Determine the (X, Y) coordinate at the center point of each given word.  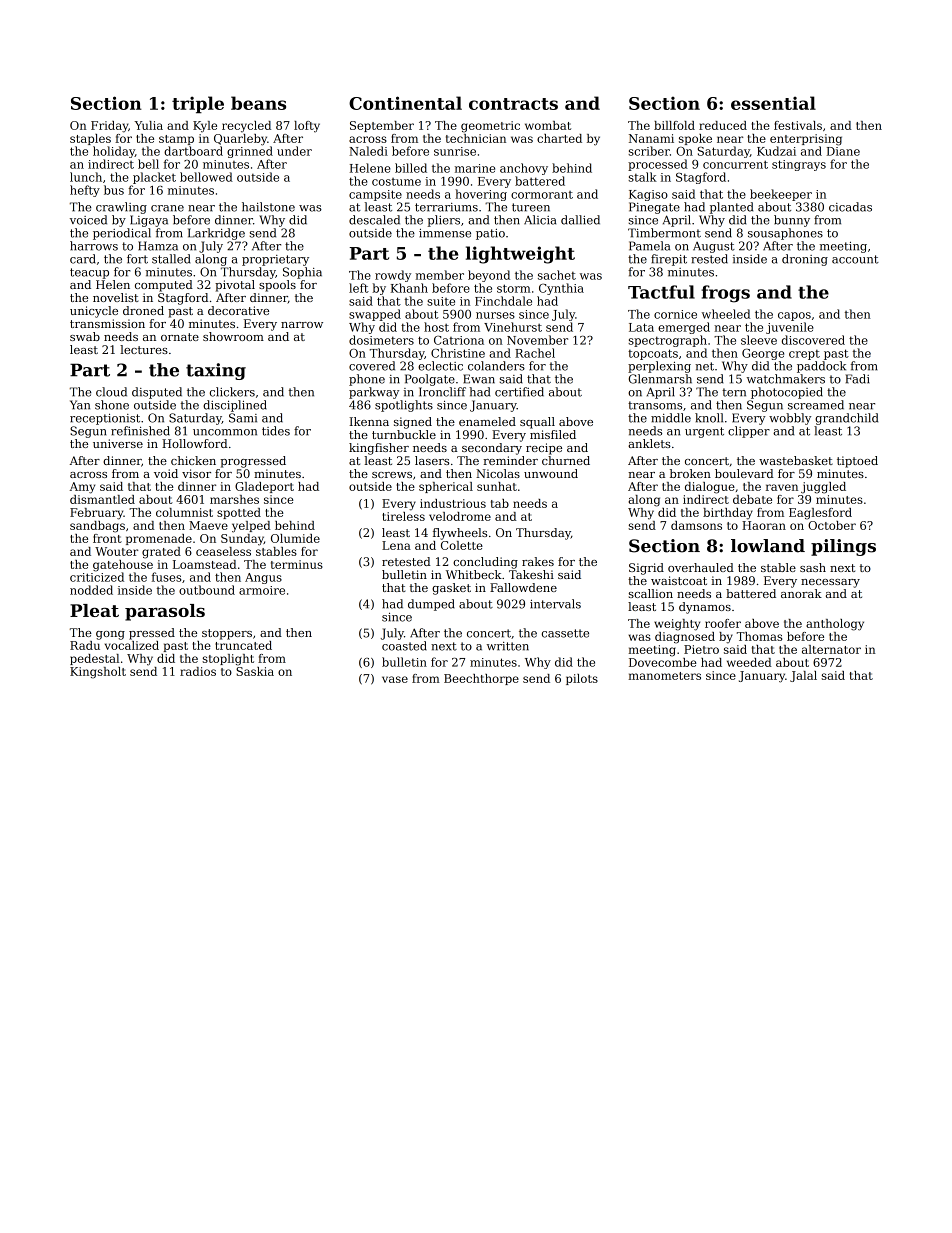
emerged (684, 328)
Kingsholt (98, 673)
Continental (405, 103)
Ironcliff (442, 392)
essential (773, 103)
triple (198, 105)
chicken (193, 460)
